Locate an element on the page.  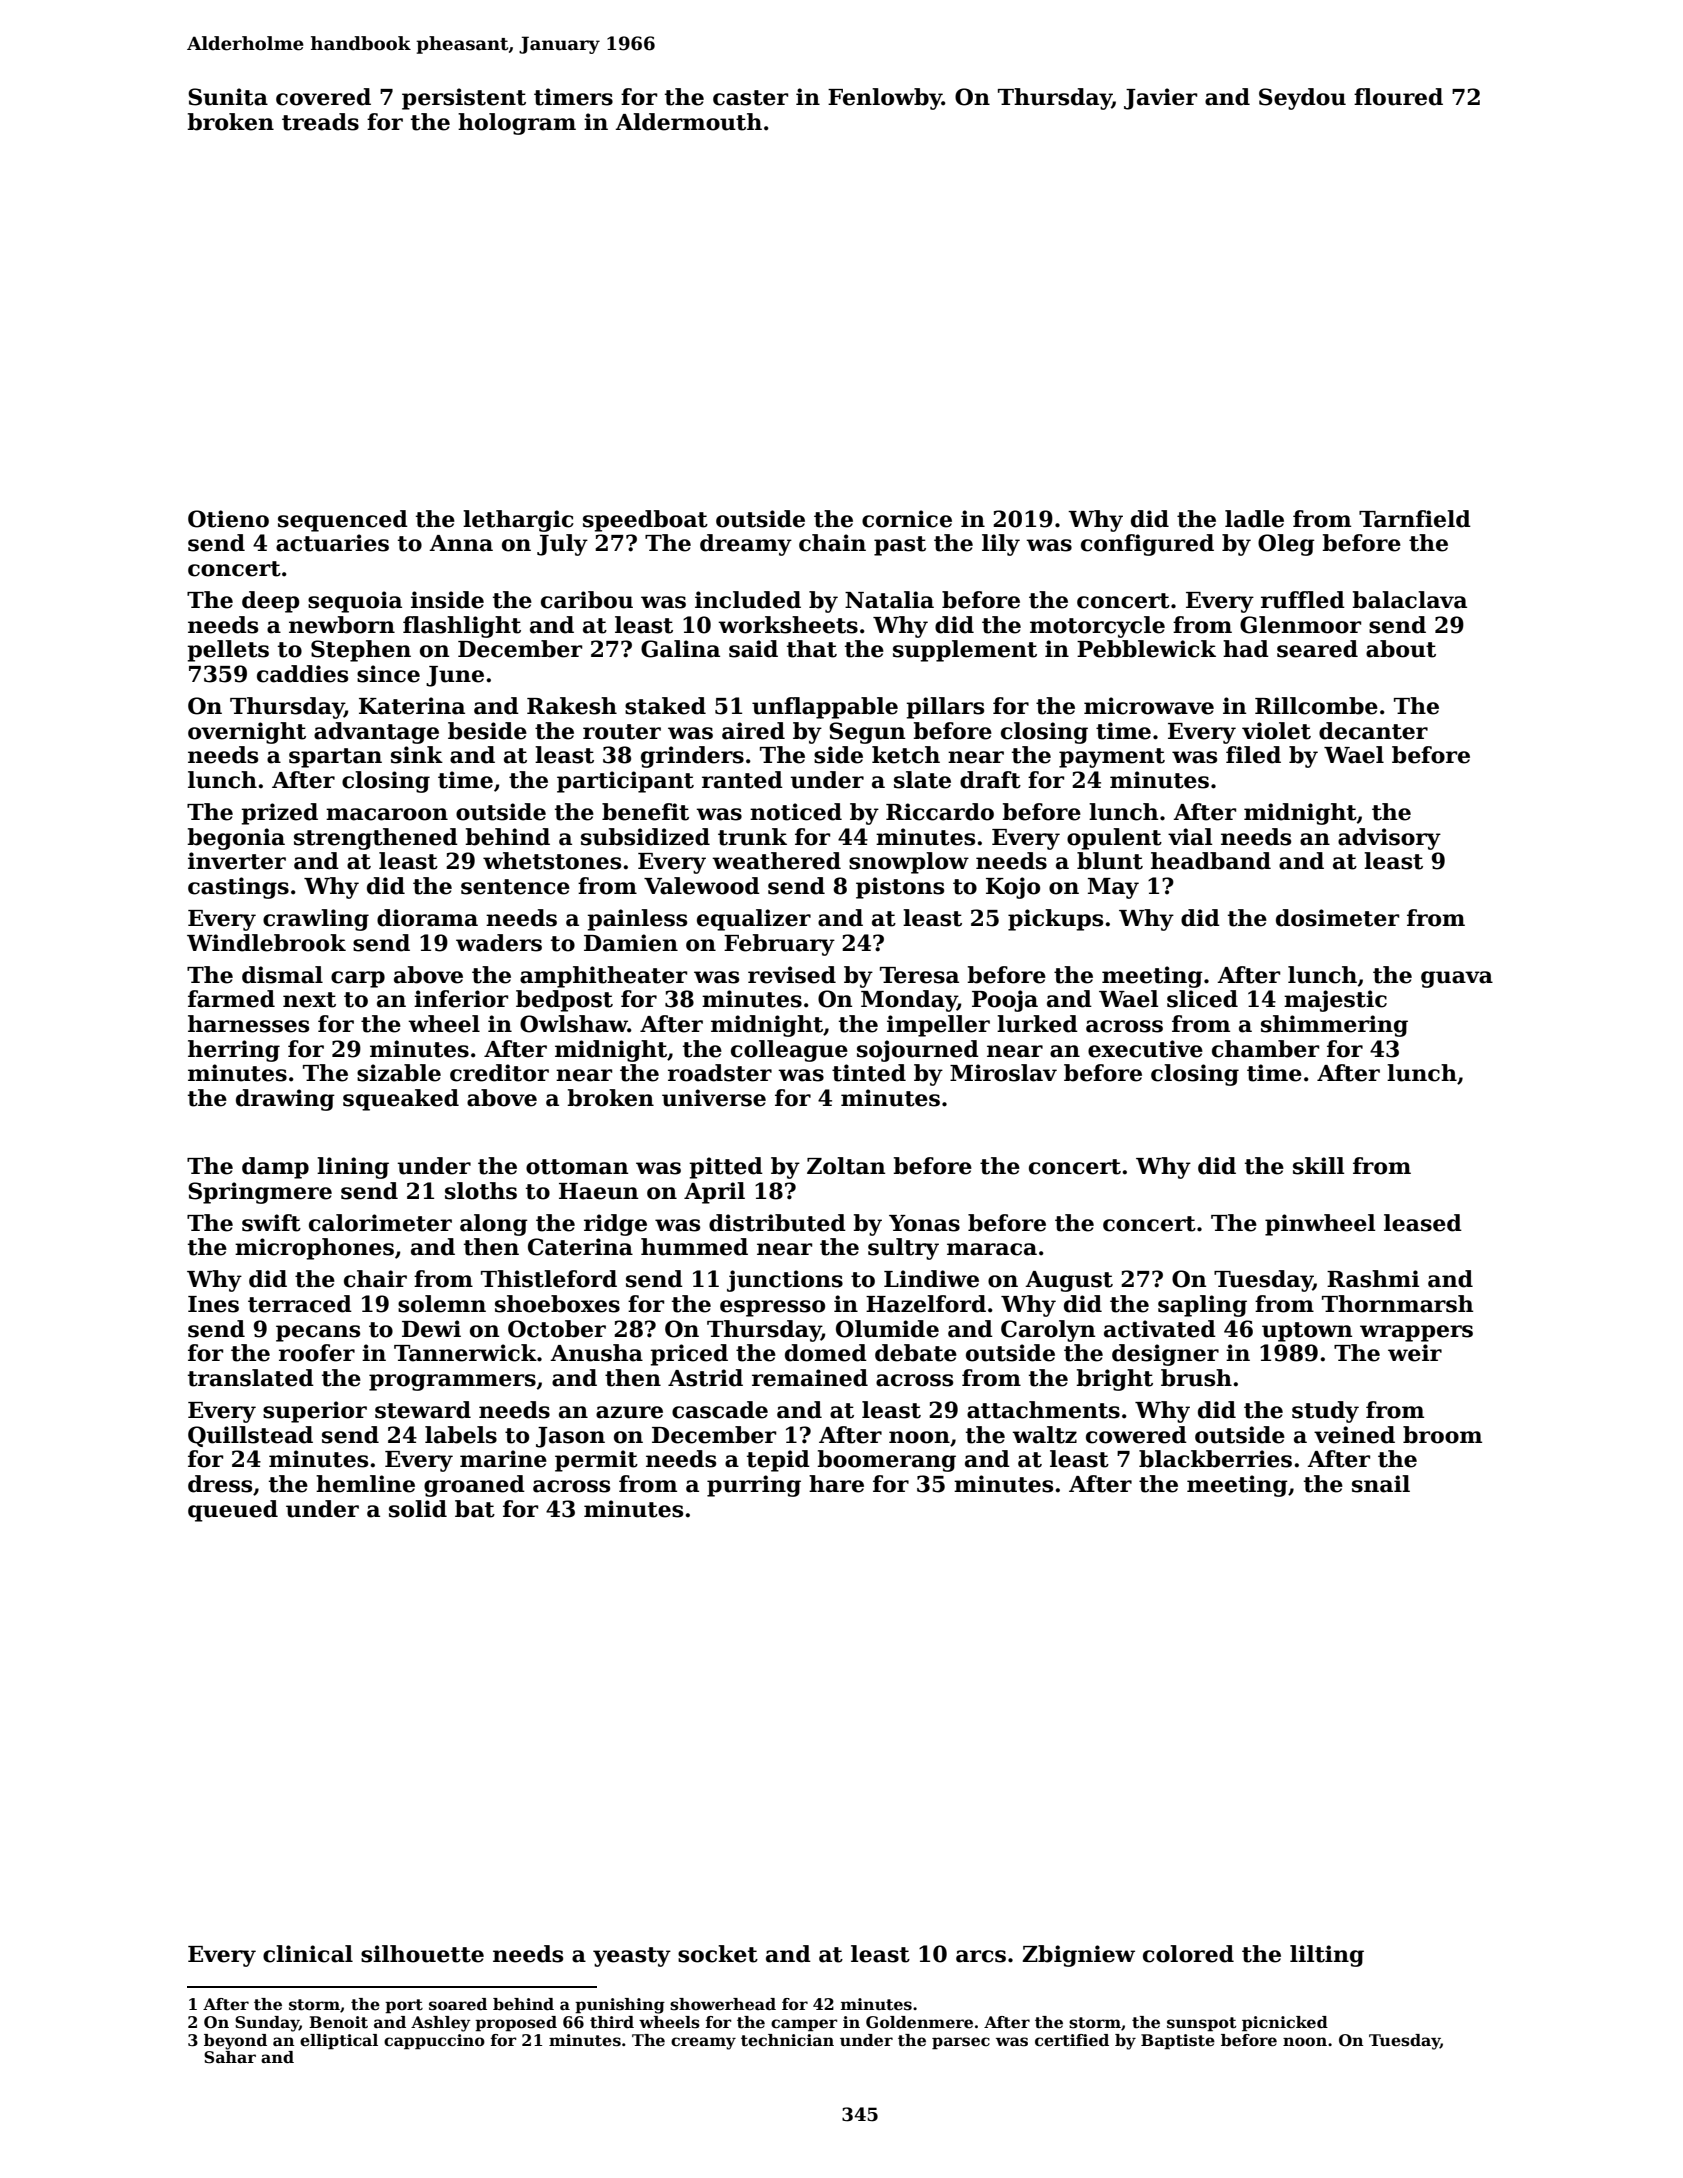
persistent is located at coordinates (464, 99).
